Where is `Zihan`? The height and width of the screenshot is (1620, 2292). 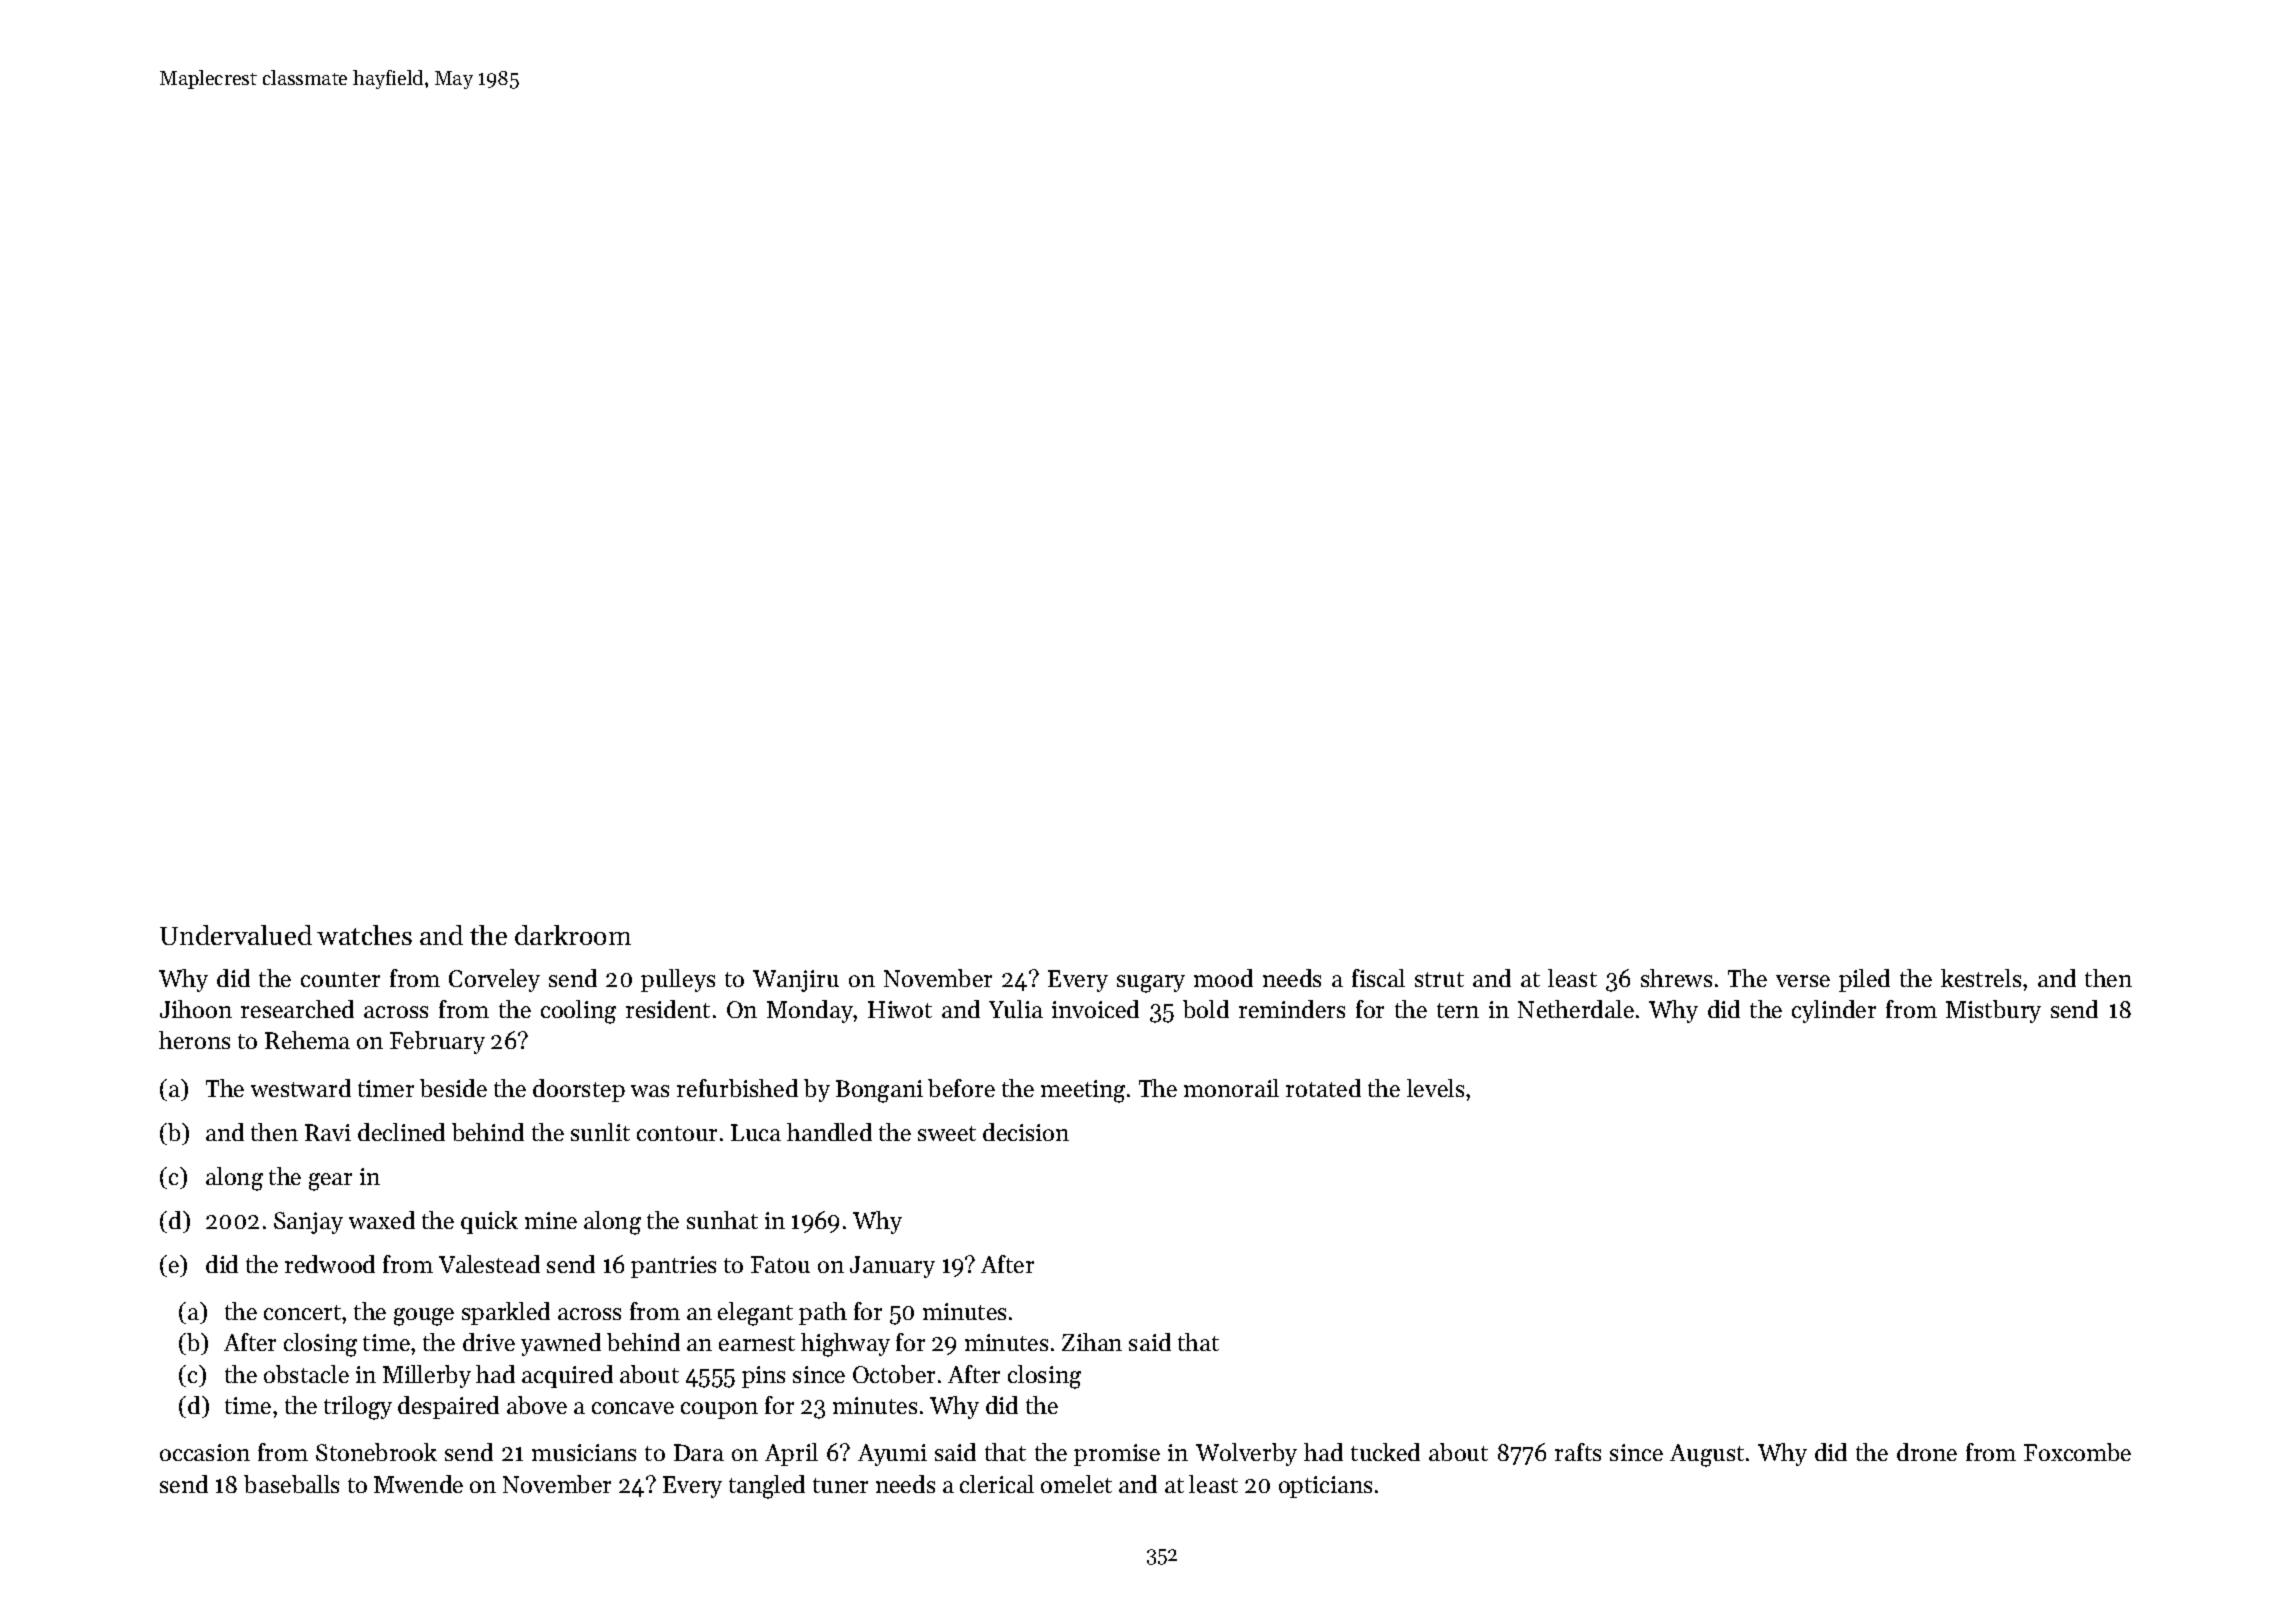
Zihan is located at coordinates (1092, 1342).
